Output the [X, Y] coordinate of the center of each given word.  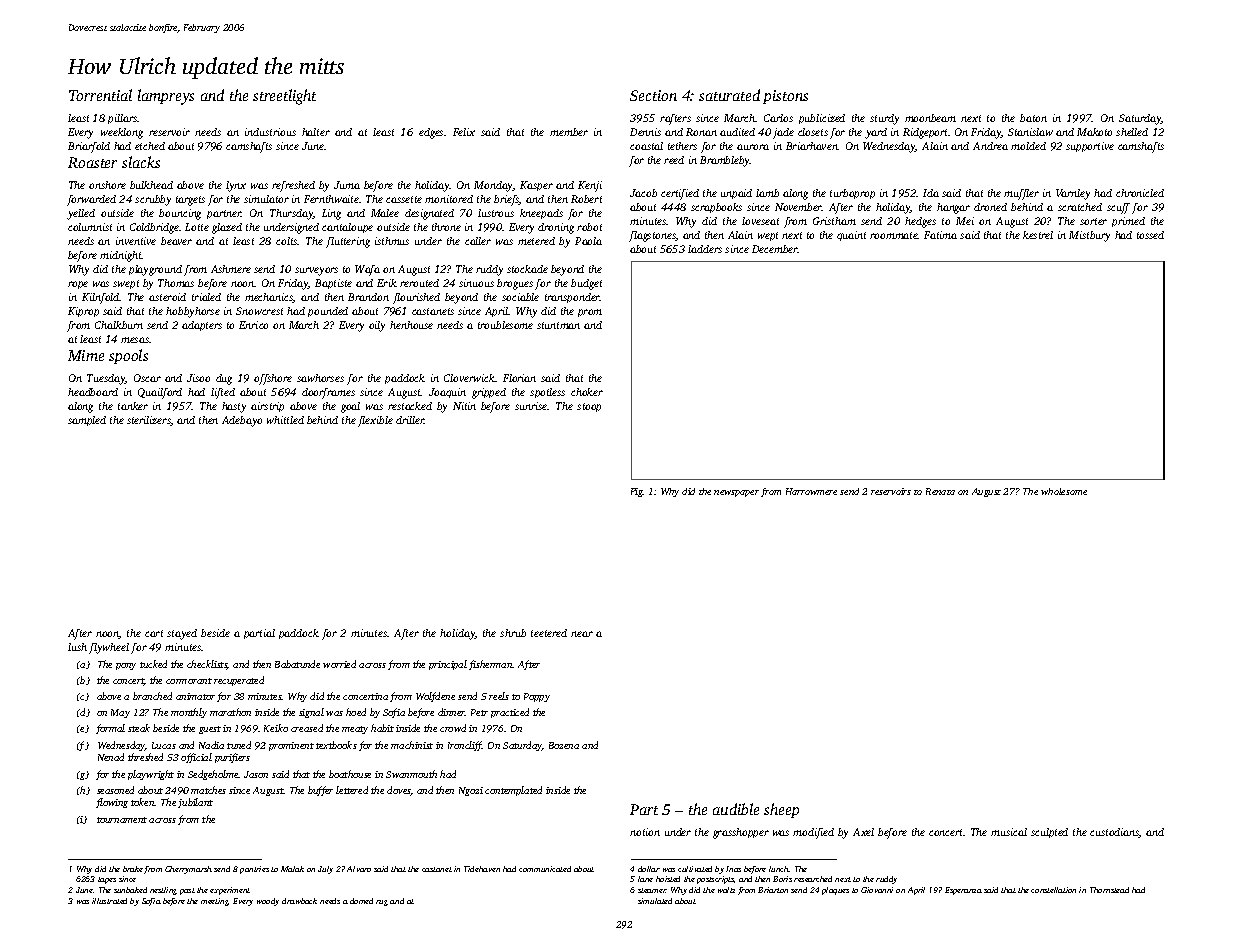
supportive [1090, 147]
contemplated [513, 791]
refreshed [293, 186]
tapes [107, 880]
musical [1009, 832]
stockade [527, 269]
